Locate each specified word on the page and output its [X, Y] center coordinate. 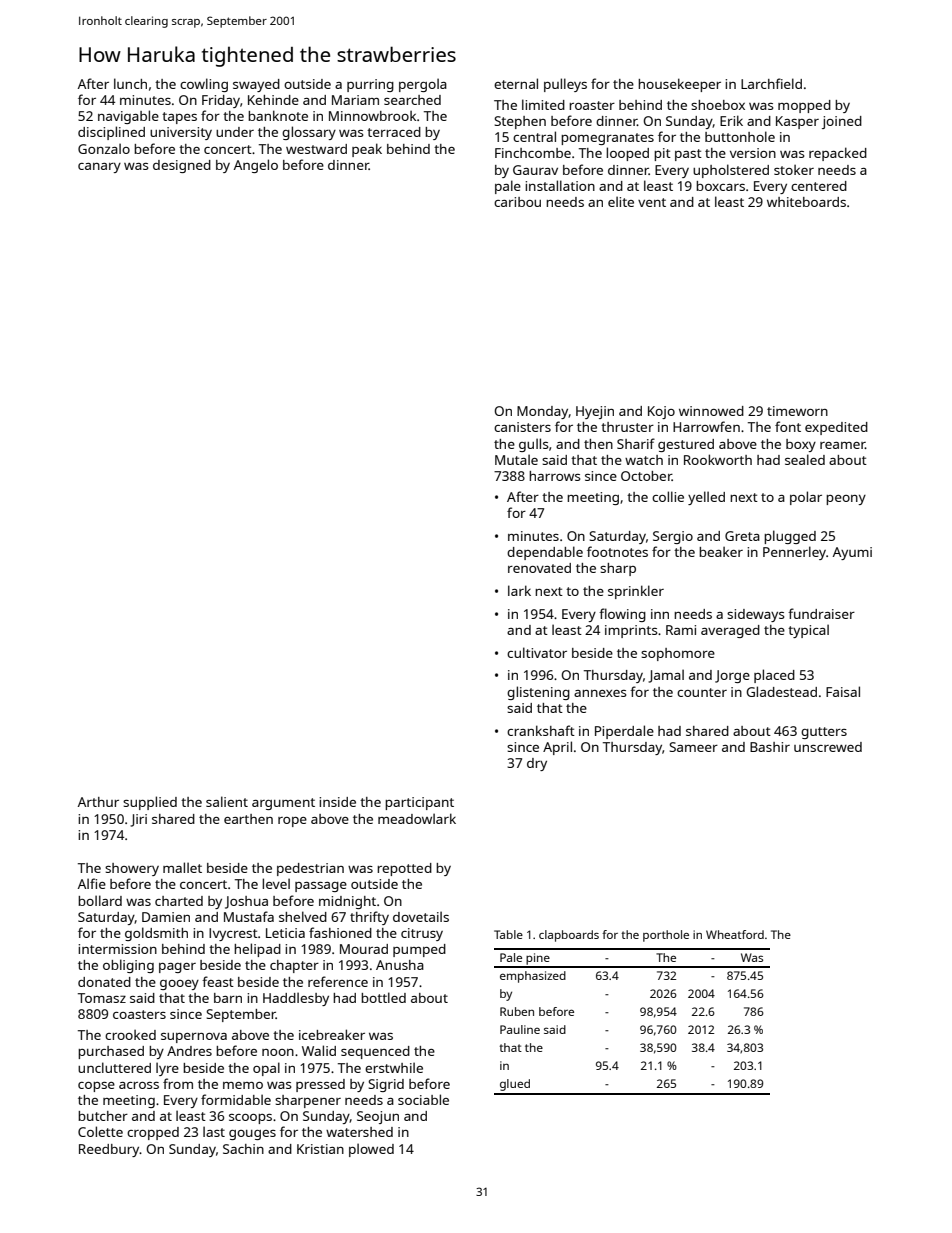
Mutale [516, 459]
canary [99, 168]
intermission [117, 949]
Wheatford [735, 934]
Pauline [520, 1029]
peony [846, 500]
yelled [706, 498]
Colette [100, 1131]
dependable [545, 553]
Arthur [98, 802]
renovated [539, 568]
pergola [423, 85]
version [753, 153]
